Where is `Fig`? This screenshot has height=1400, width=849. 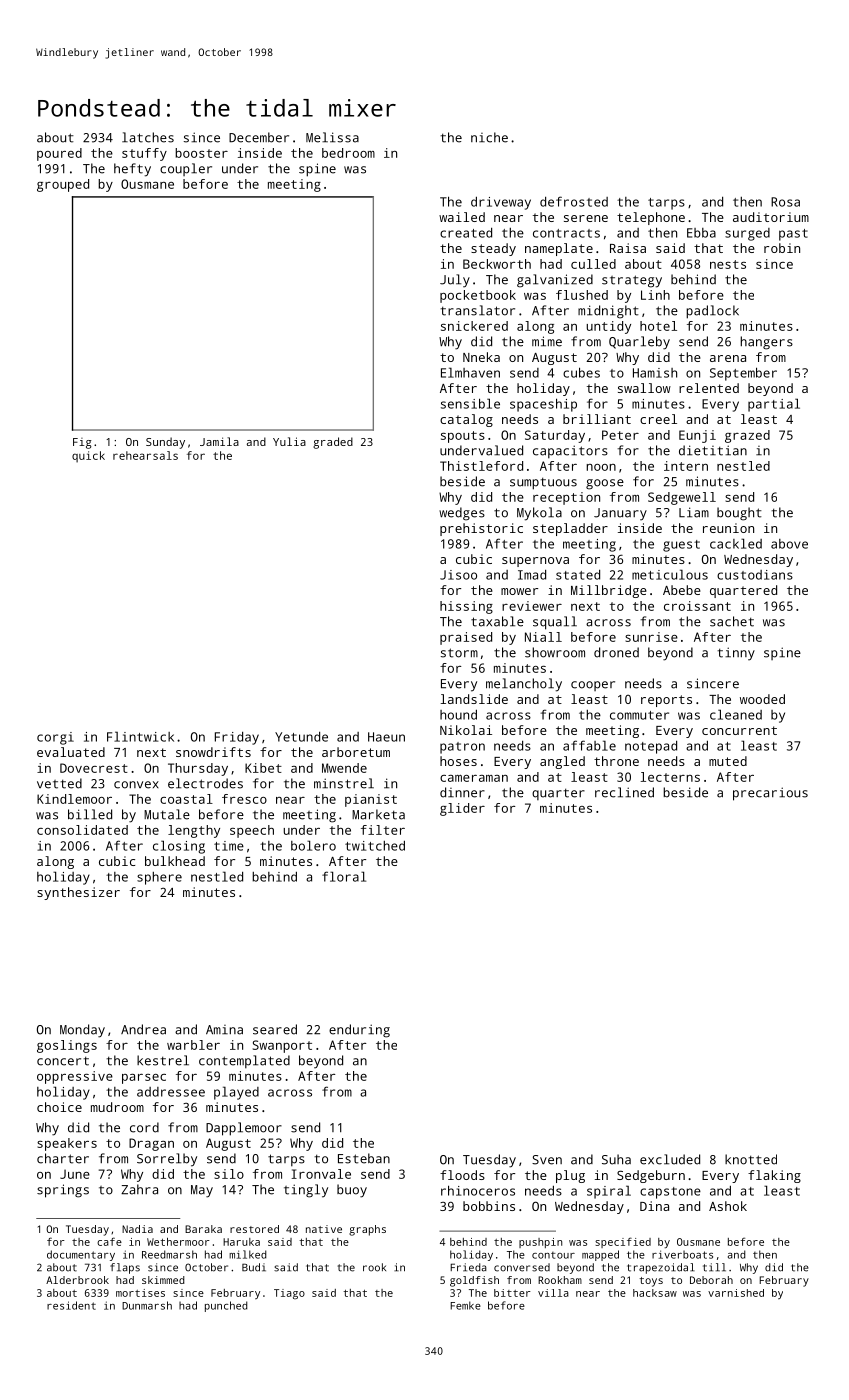 Fig is located at coordinates (82, 443).
